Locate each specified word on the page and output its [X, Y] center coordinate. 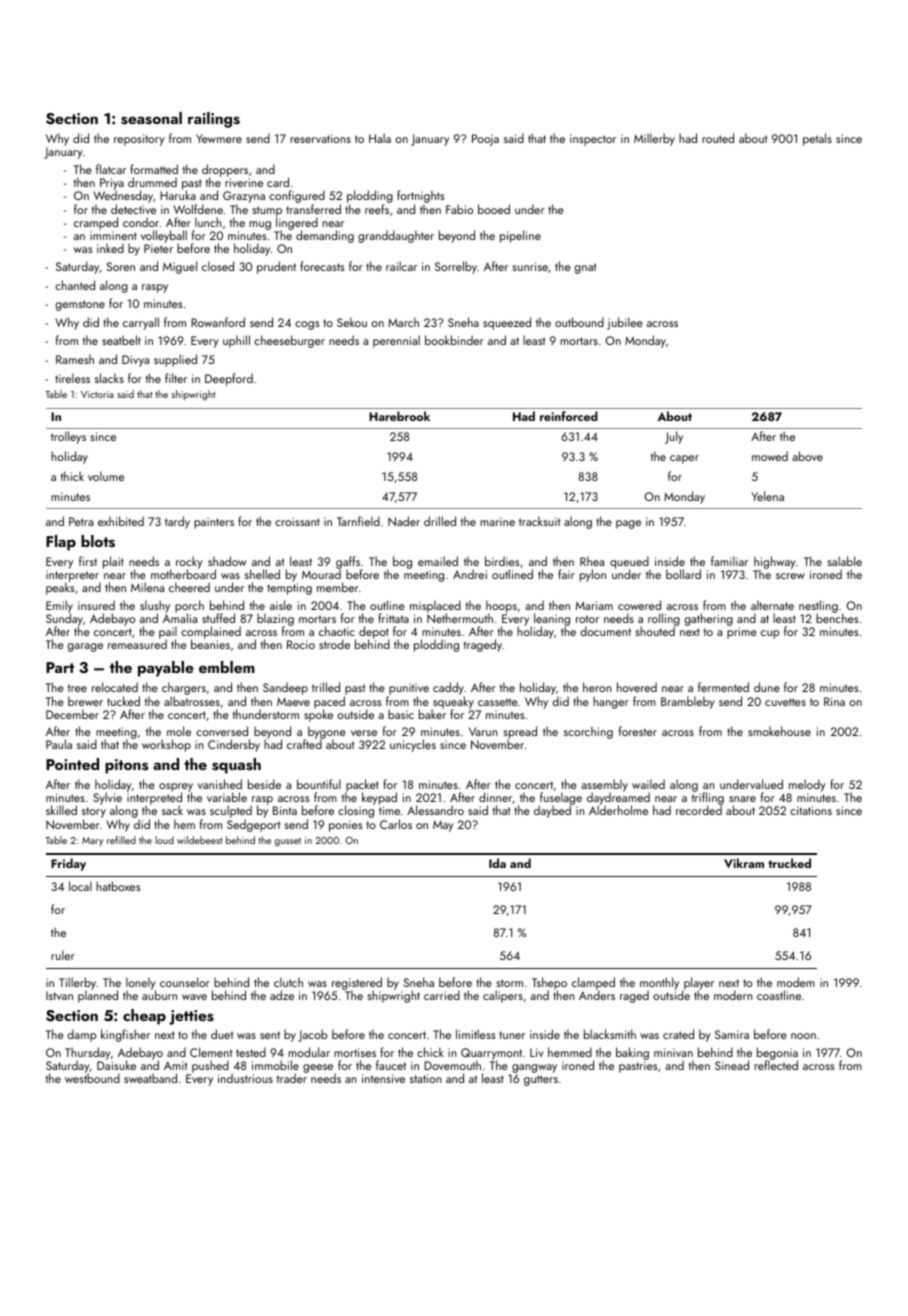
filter [176, 378]
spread [520, 733]
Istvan [59, 995]
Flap [61, 543]
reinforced [569, 416]
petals [817, 139]
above [807, 456]
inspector [593, 140]
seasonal [151, 118]
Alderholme [618, 810]
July [674, 437]
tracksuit [539, 521]
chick [430, 1052]
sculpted [231, 811]
